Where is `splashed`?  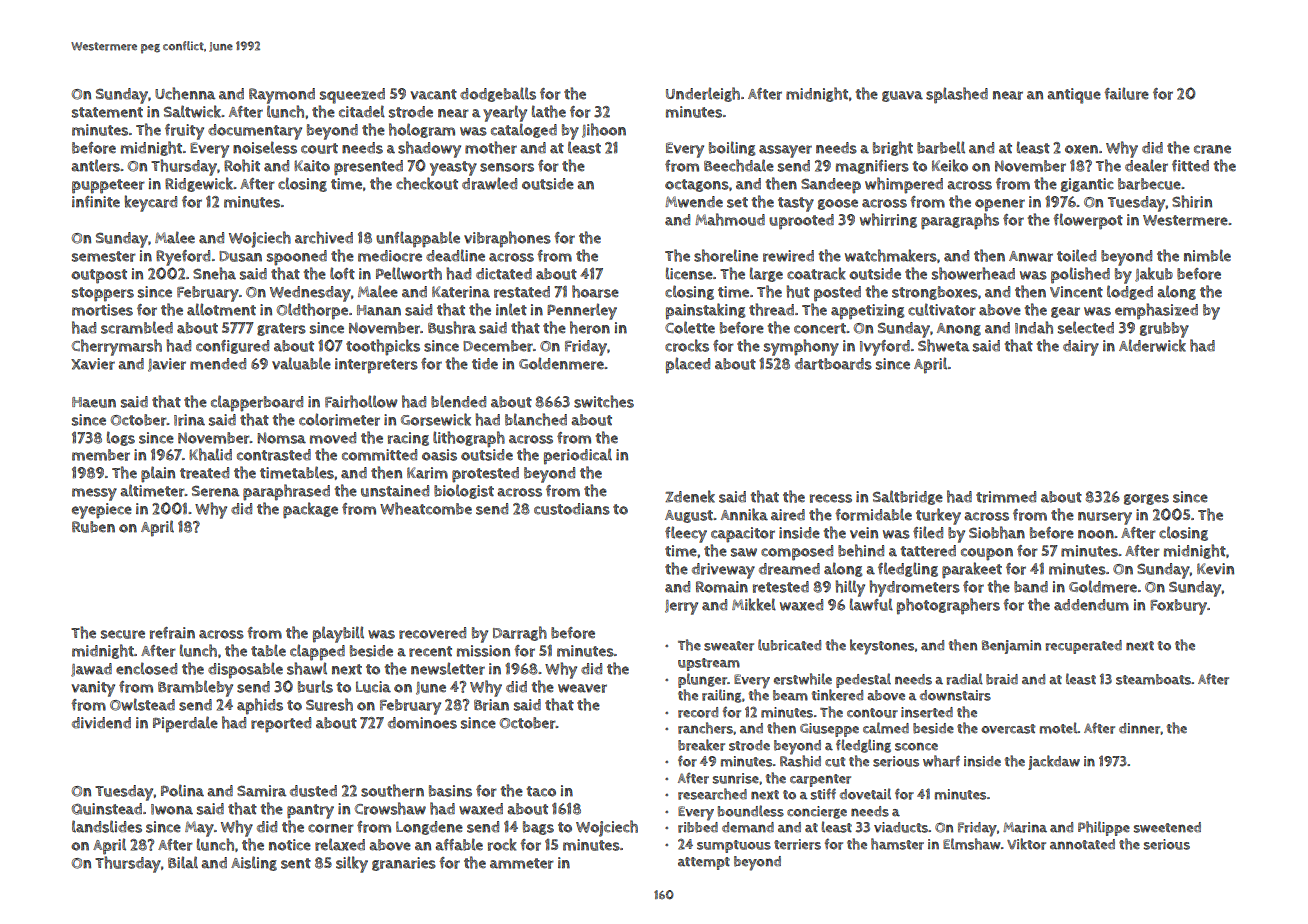
splashed is located at coordinates (957, 95).
